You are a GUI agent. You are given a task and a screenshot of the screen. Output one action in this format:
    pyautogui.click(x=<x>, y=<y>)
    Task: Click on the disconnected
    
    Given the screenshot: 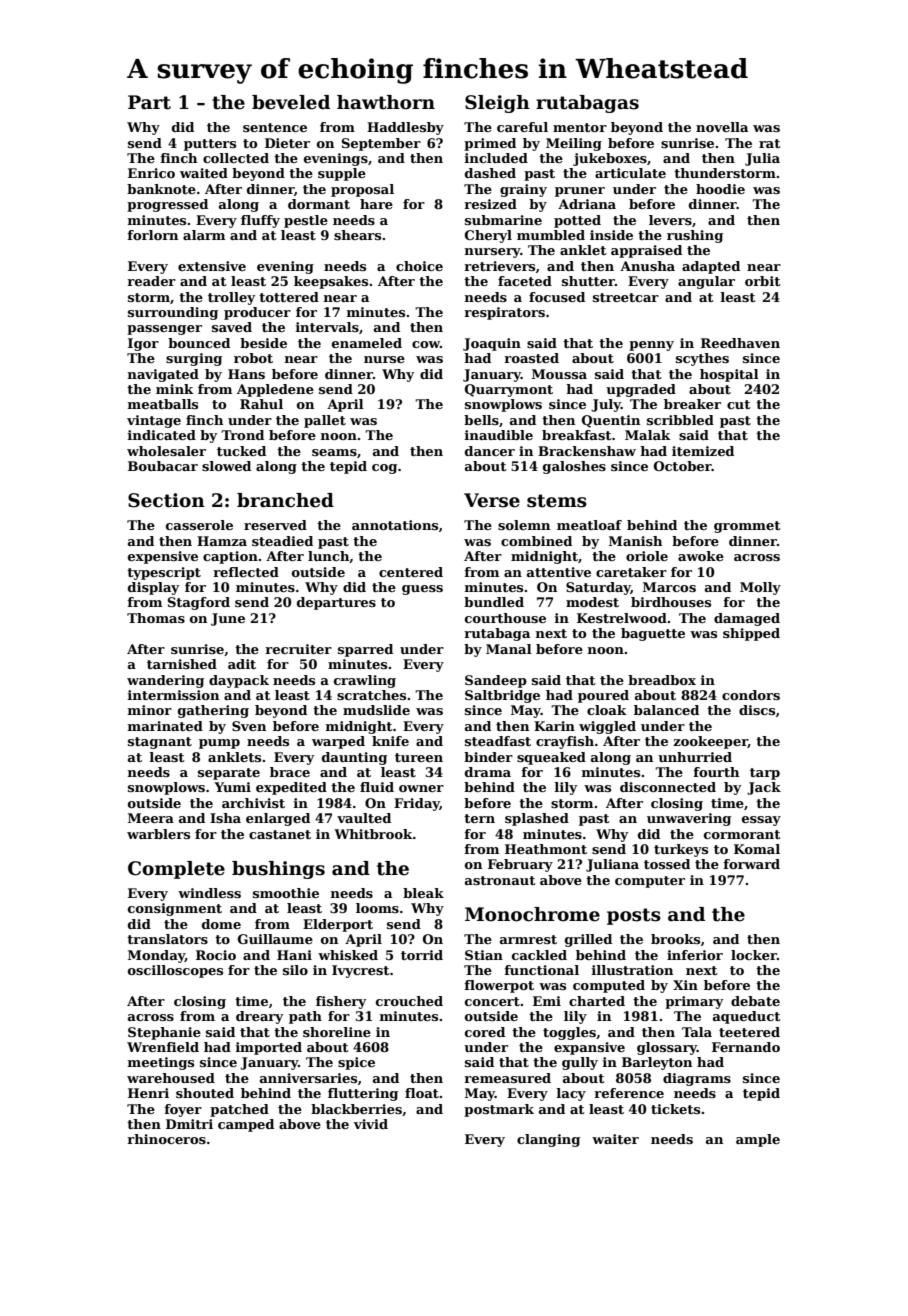 What is the action you would take?
    pyautogui.click(x=668, y=787)
